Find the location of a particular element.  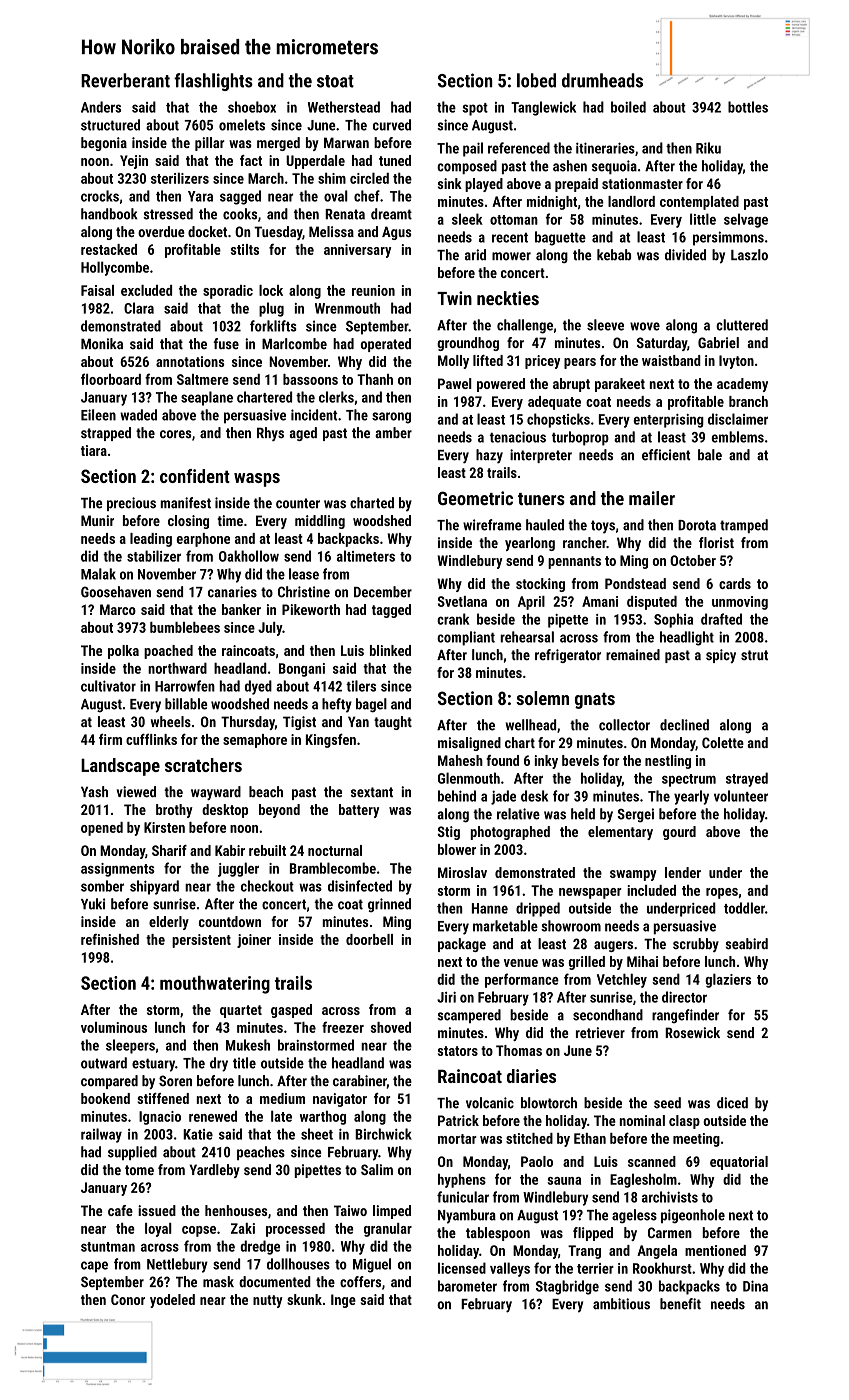

handbook is located at coordinates (109, 214).
